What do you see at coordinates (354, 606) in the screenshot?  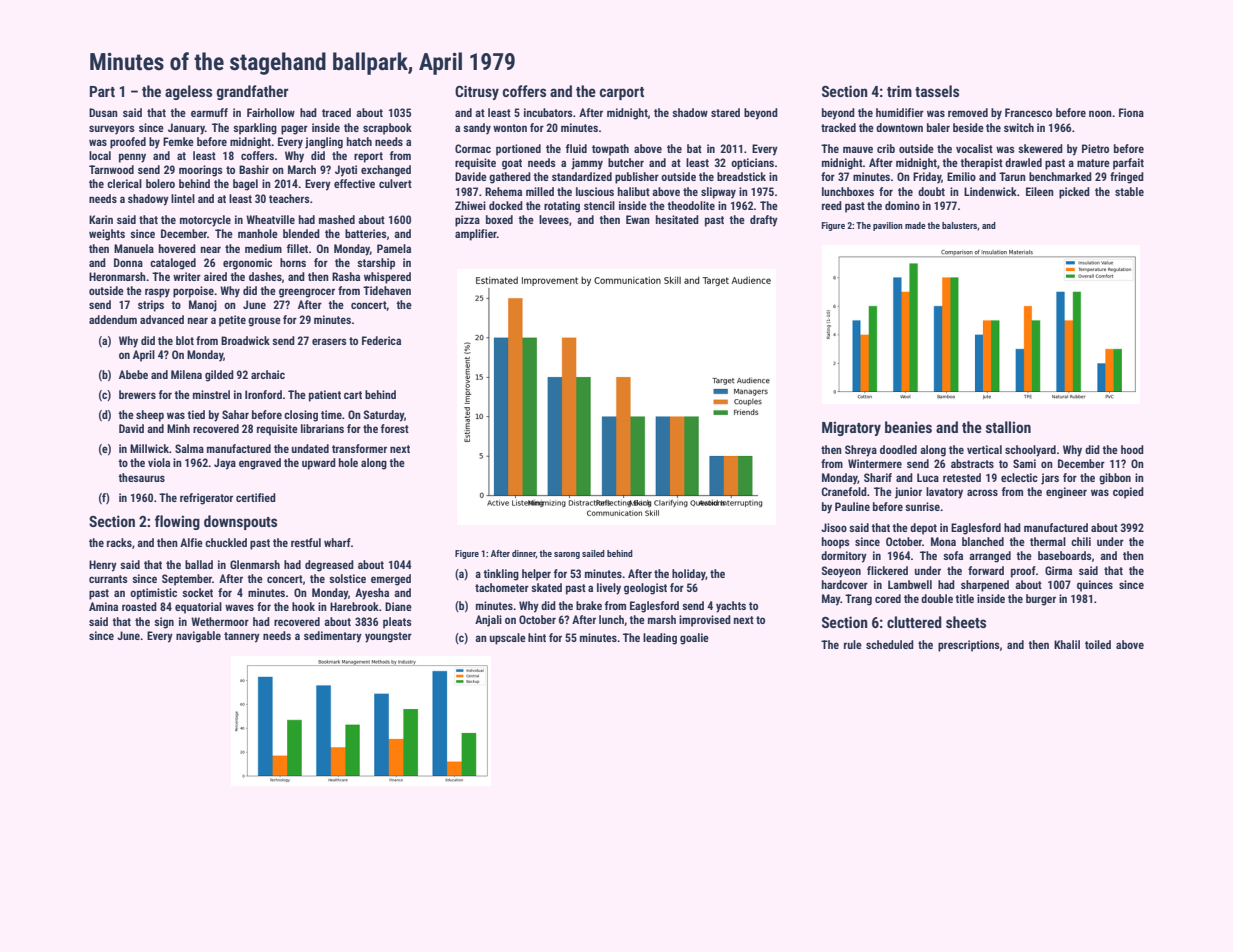 I see `Harebrook` at bounding box center [354, 606].
